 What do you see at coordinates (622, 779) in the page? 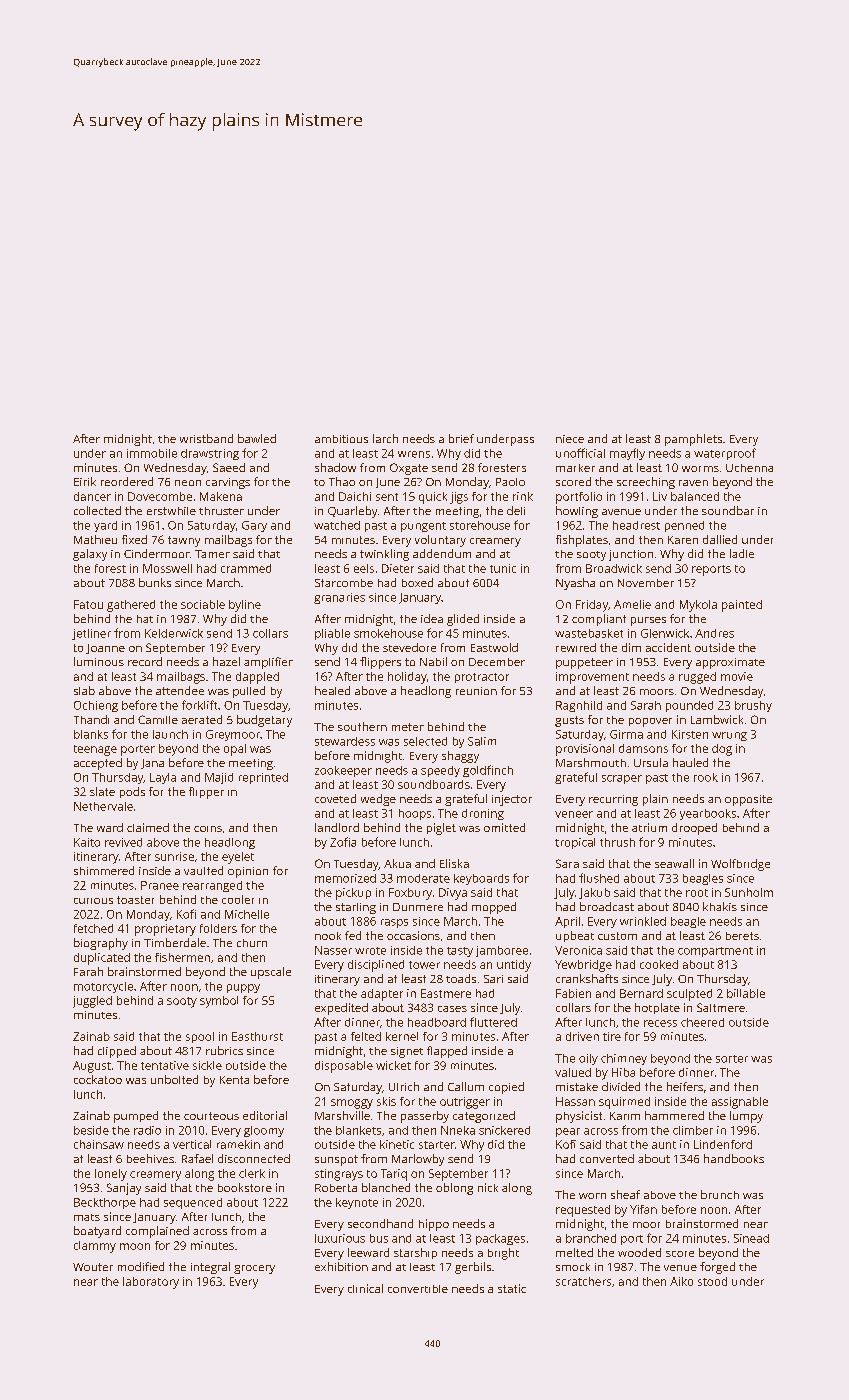
I see `scraper` at bounding box center [622, 779].
